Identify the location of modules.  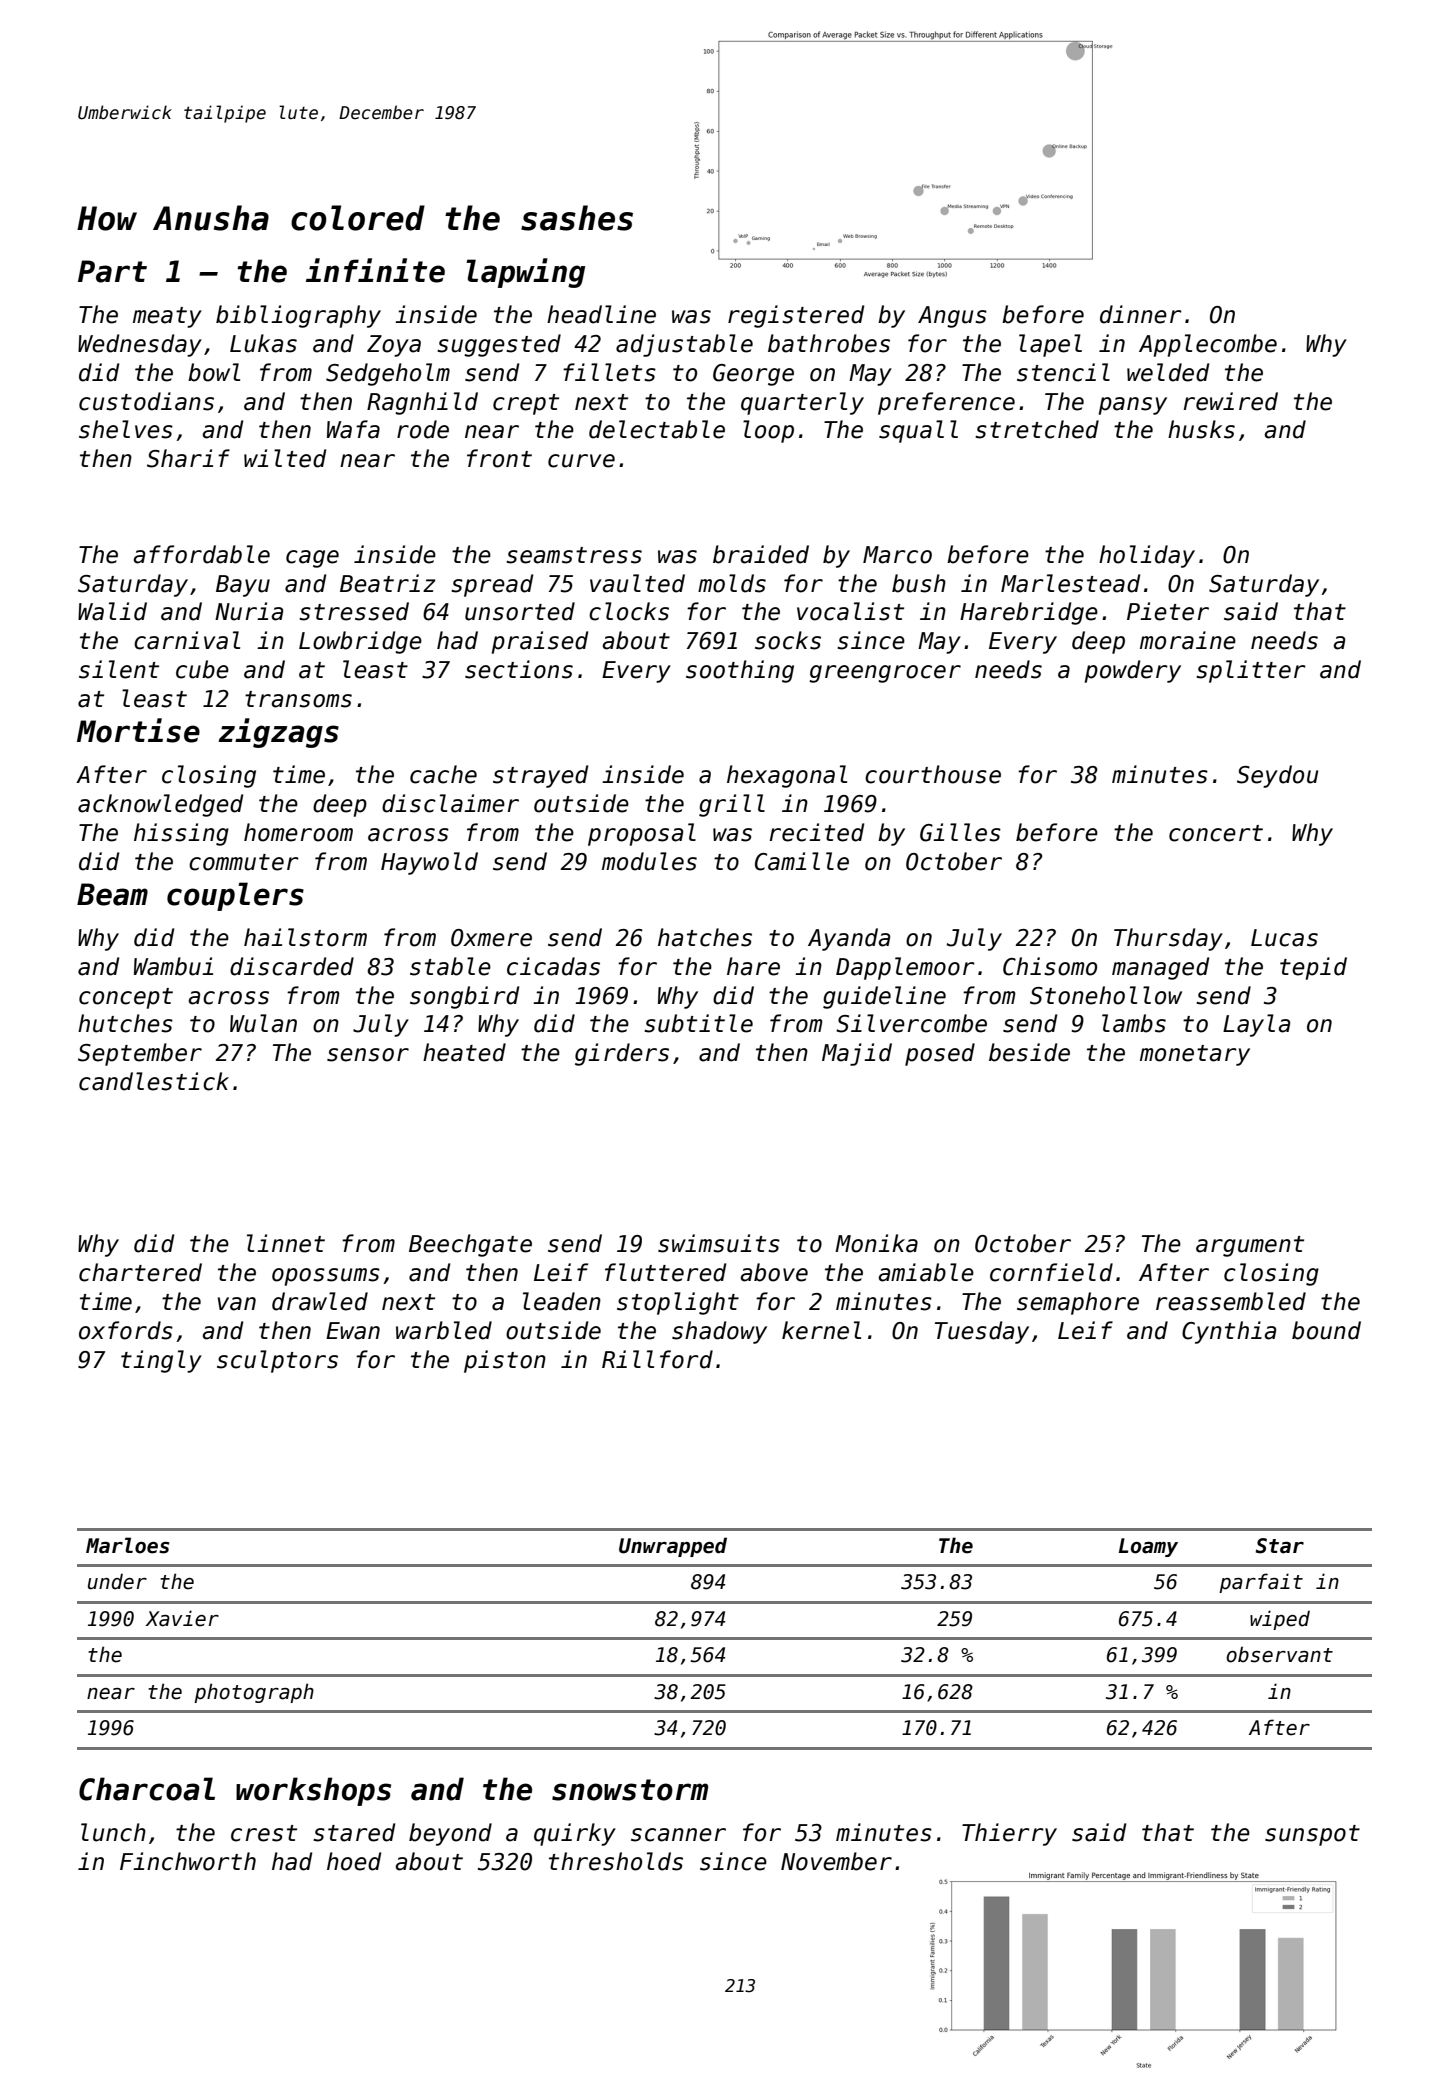
(649, 861).
